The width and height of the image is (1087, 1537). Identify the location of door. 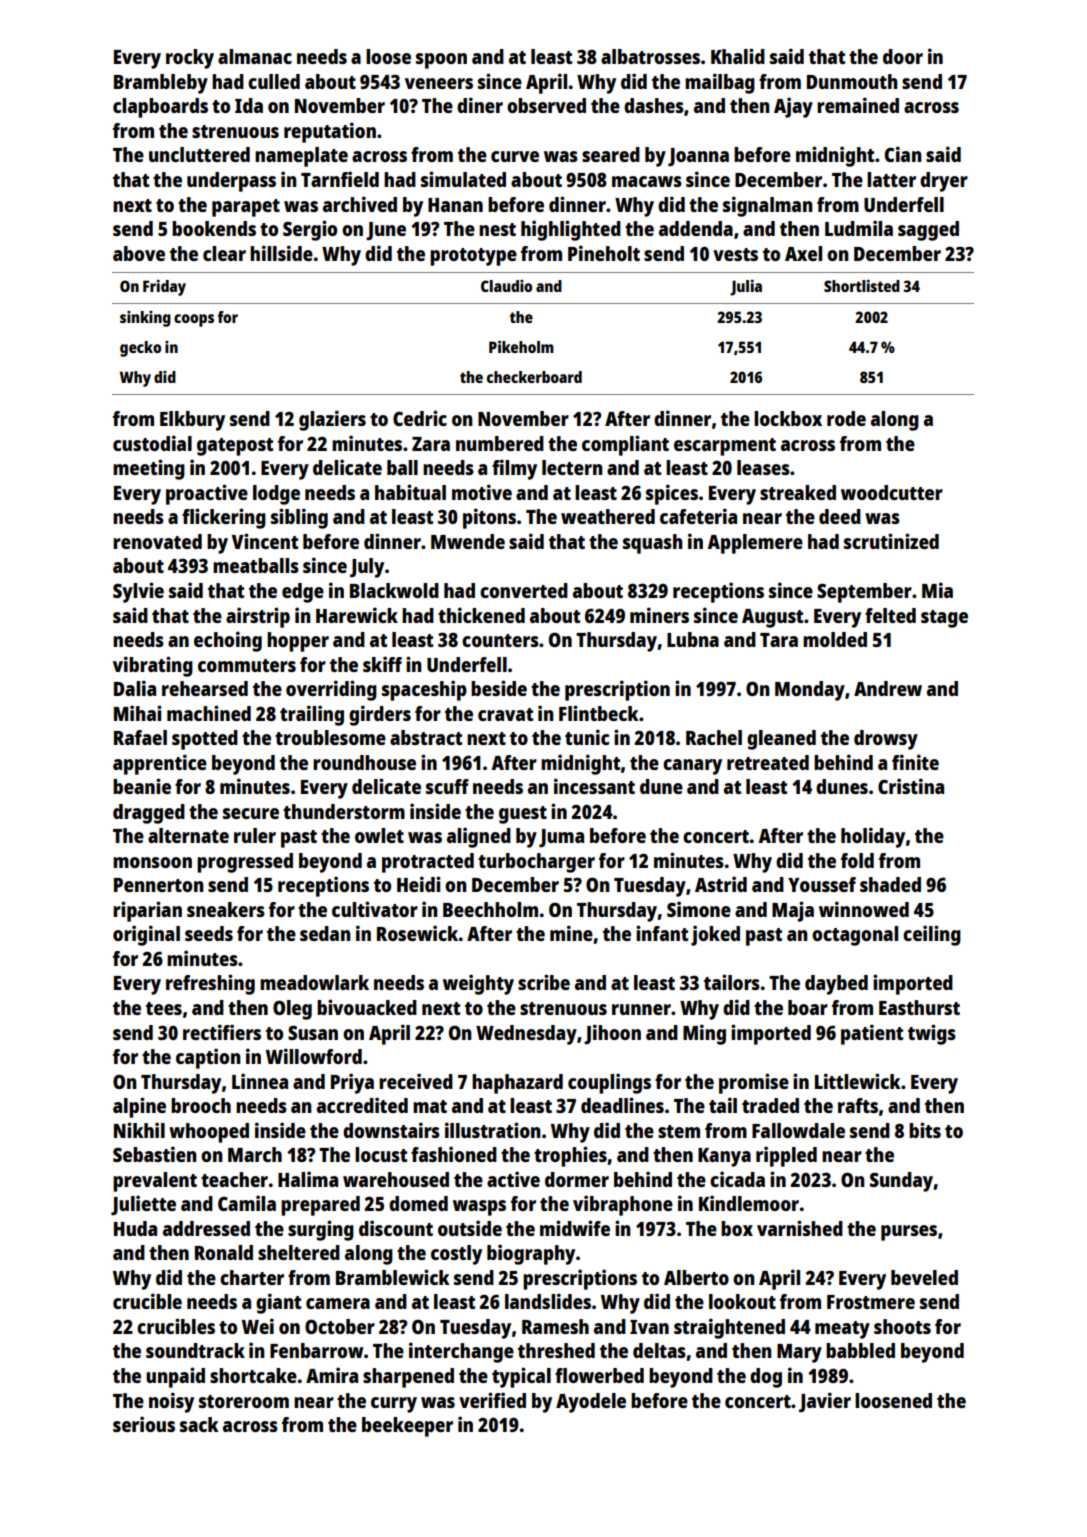
(903, 56).
